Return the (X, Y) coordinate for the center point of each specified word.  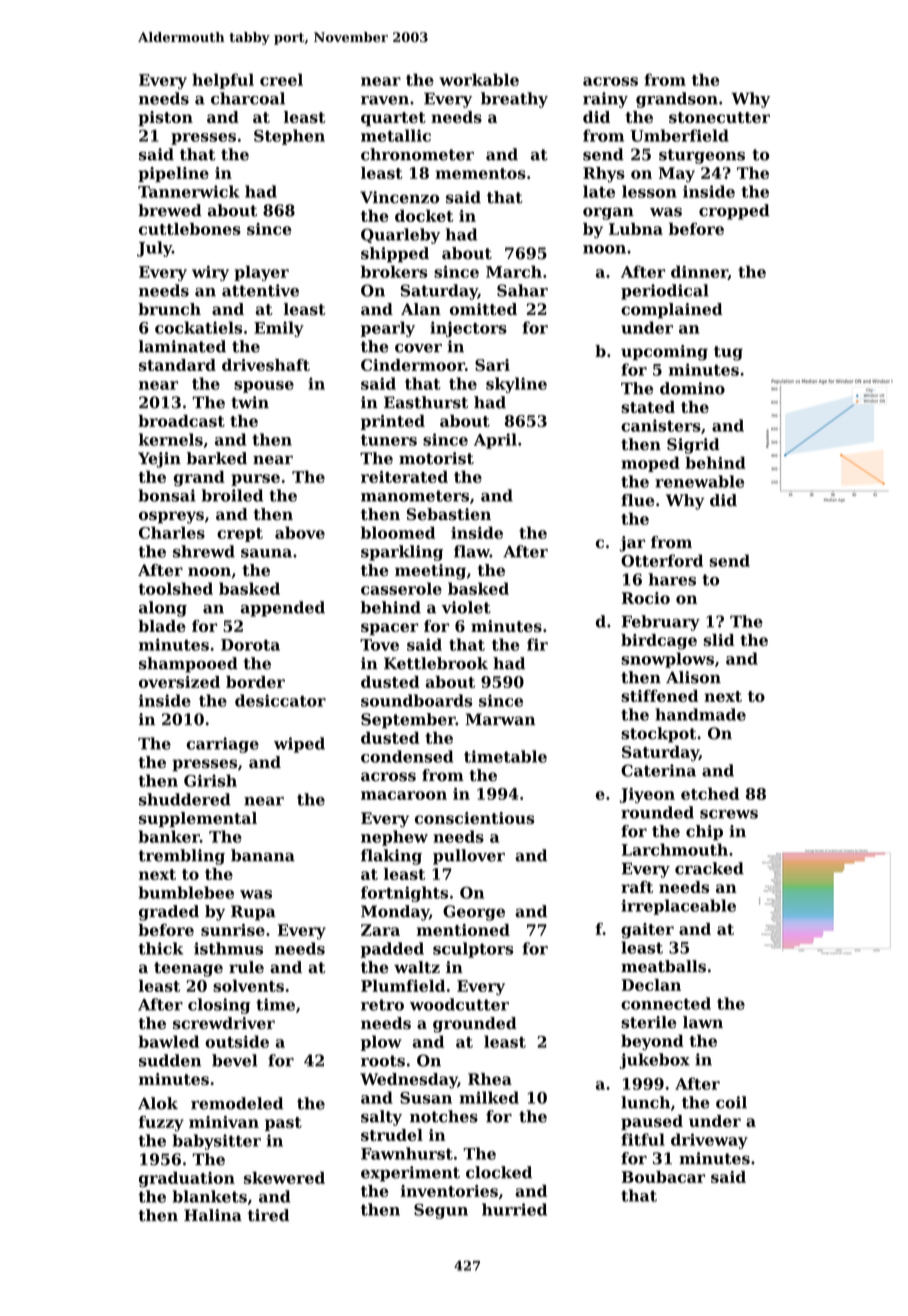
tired (268, 1215)
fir (537, 644)
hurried (514, 1209)
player (261, 273)
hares (672, 579)
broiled (232, 495)
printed (393, 422)
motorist (436, 458)
